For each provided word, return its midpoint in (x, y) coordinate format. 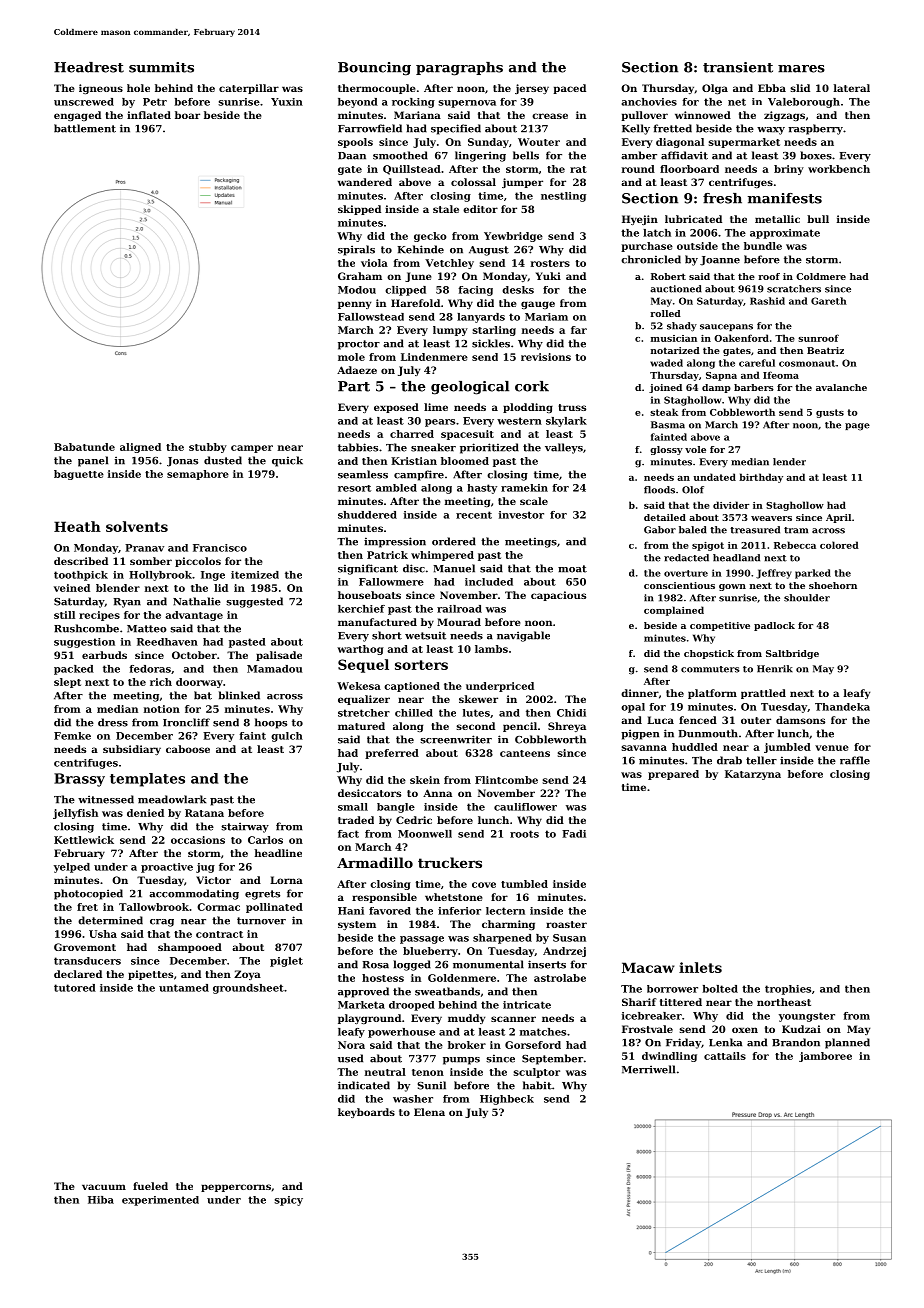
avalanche (841, 387)
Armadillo (375, 862)
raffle (855, 760)
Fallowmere (391, 582)
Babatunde (84, 447)
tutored (75, 988)
